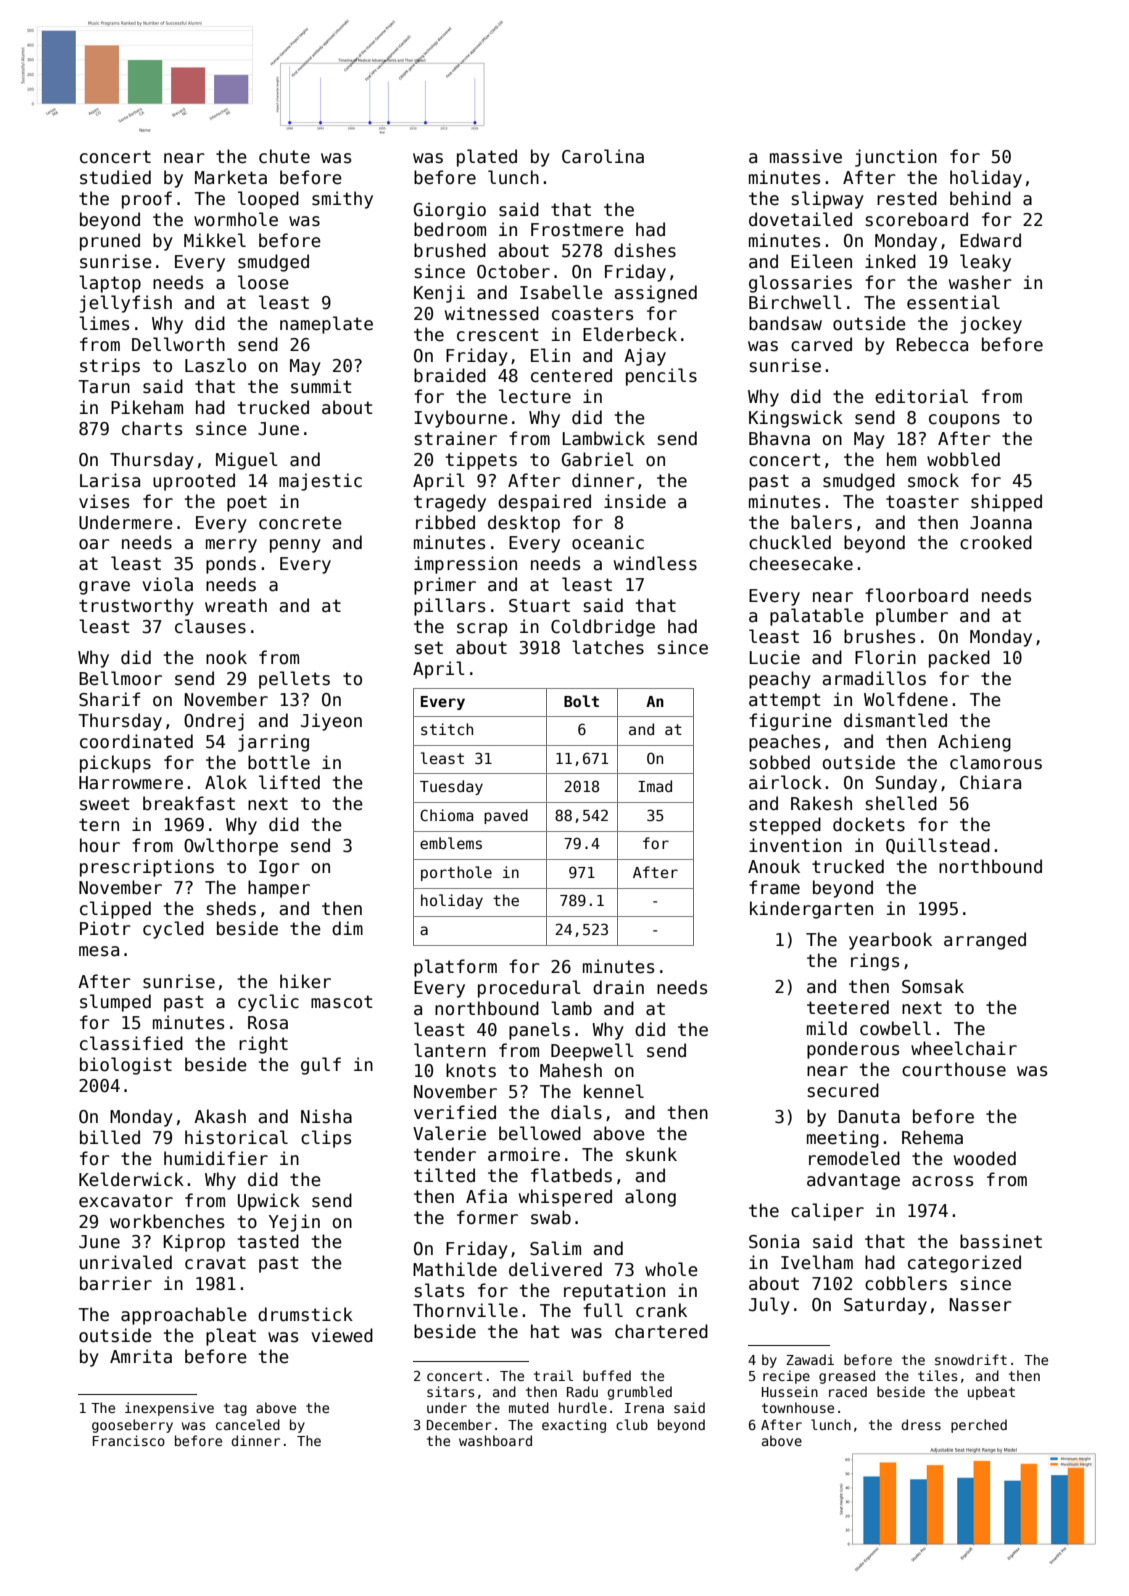 The height and width of the screenshot is (1596, 1129). What do you see at coordinates (231, 847) in the screenshot?
I see `Owlthorpe` at bounding box center [231, 847].
